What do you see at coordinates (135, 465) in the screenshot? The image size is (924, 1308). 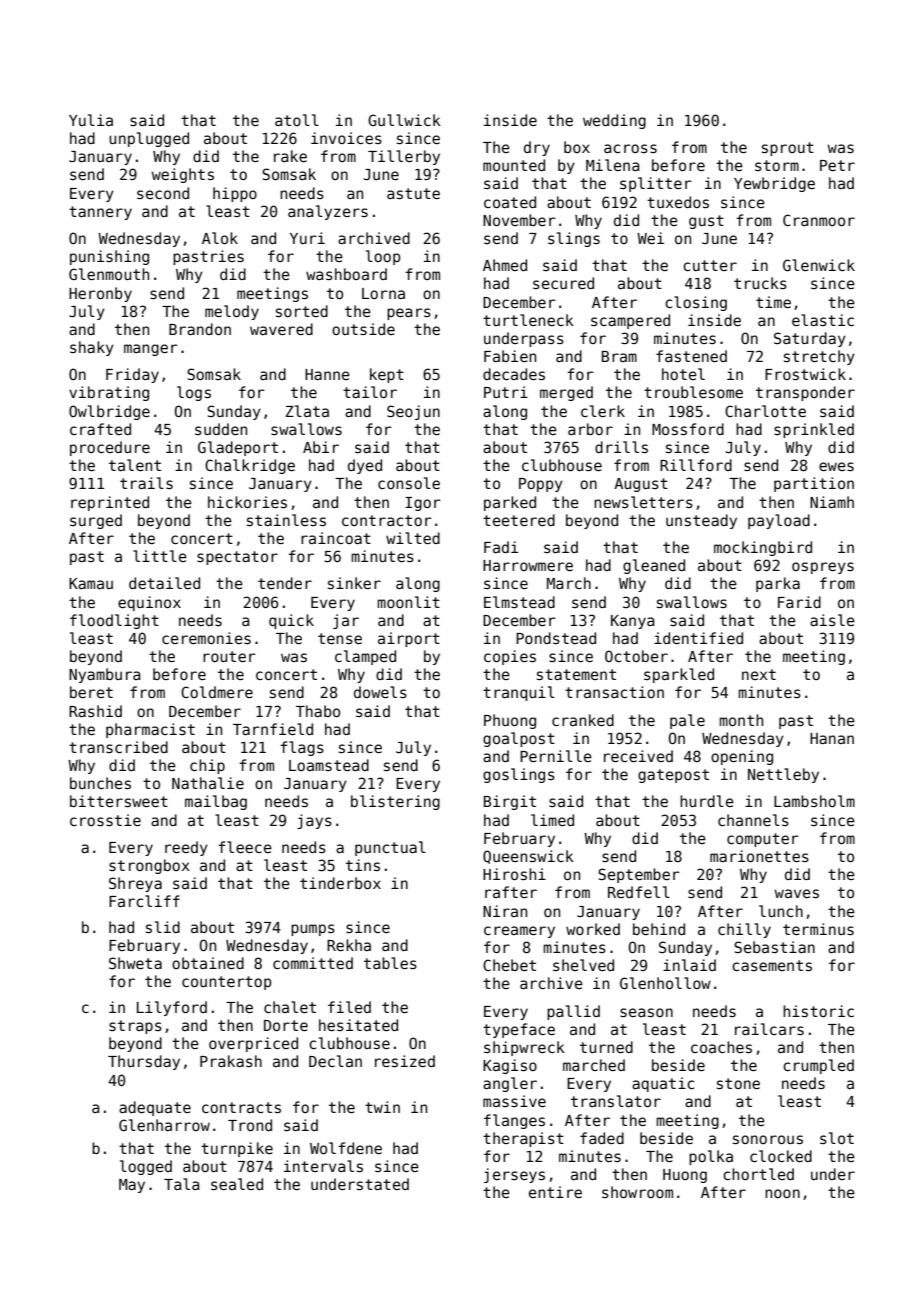 I see `talent` at bounding box center [135, 465].
